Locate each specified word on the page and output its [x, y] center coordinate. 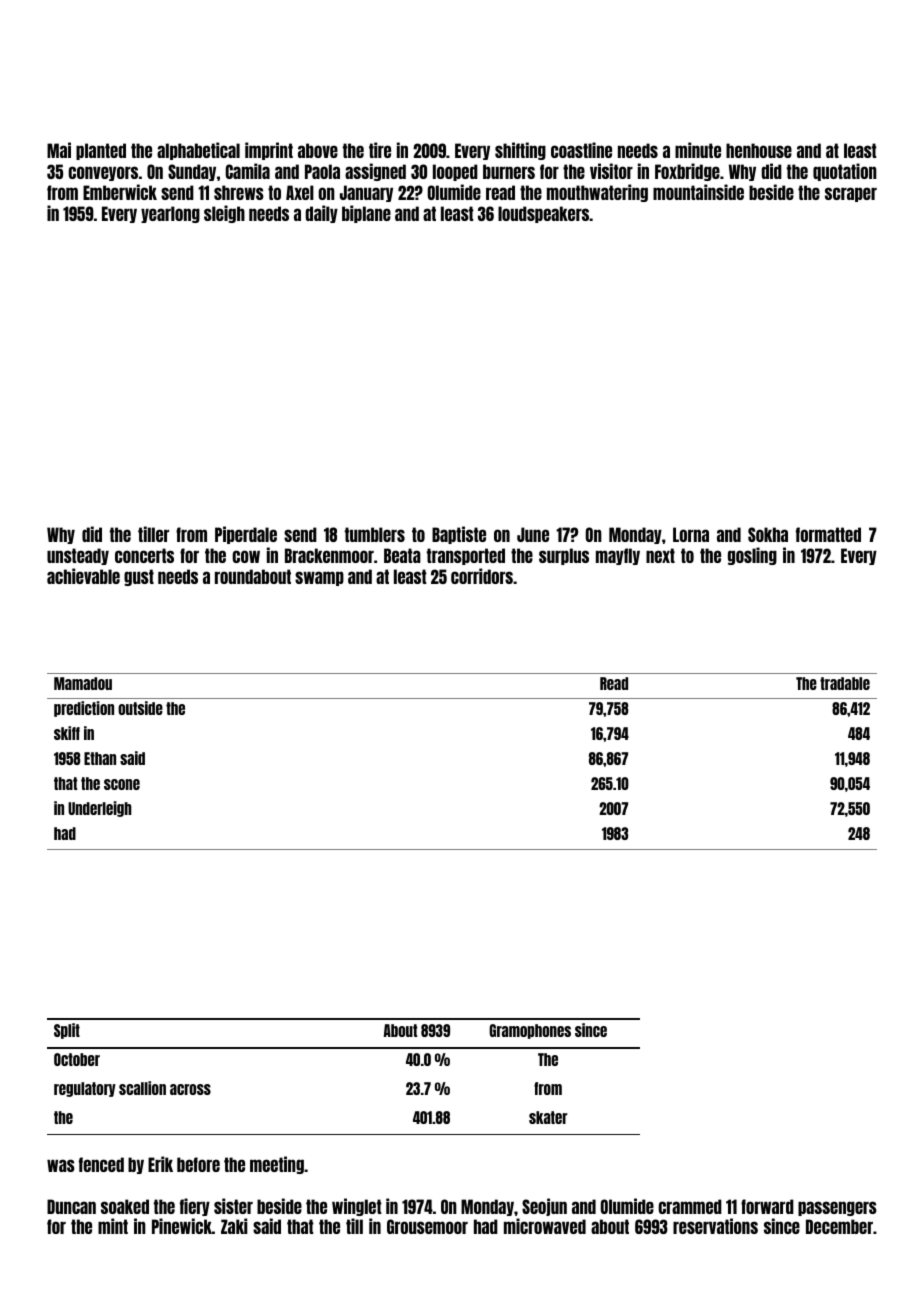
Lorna [691, 534]
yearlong [170, 214]
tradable [845, 683]
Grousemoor [427, 1226]
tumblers [375, 534]
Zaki [234, 1226]
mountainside [698, 192]
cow [246, 556]
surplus [564, 556]
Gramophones [530, 1031]
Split [67, 1031]
